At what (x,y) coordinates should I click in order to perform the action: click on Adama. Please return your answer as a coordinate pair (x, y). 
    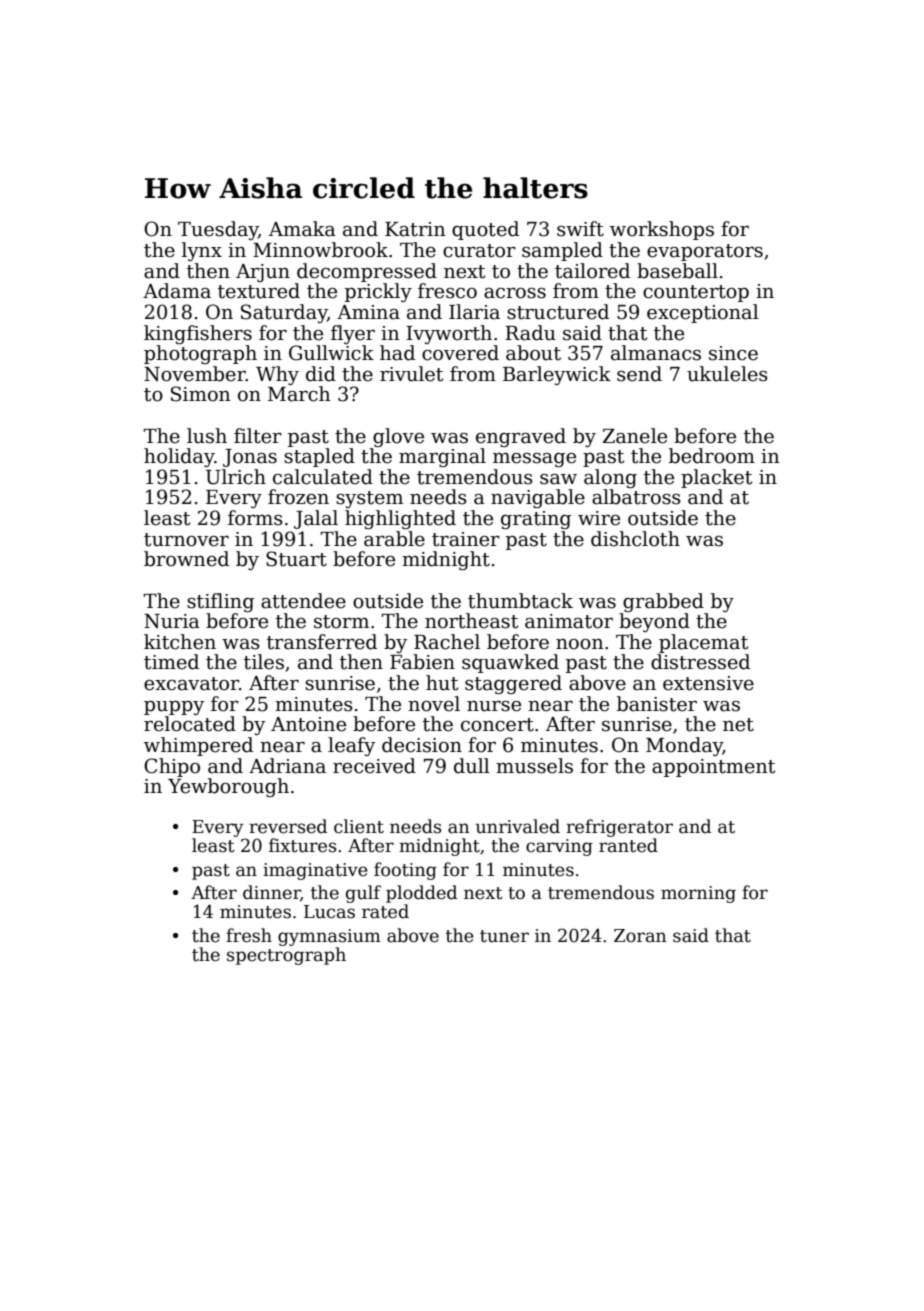
    Looking at the image, I should click on (177, 291).
